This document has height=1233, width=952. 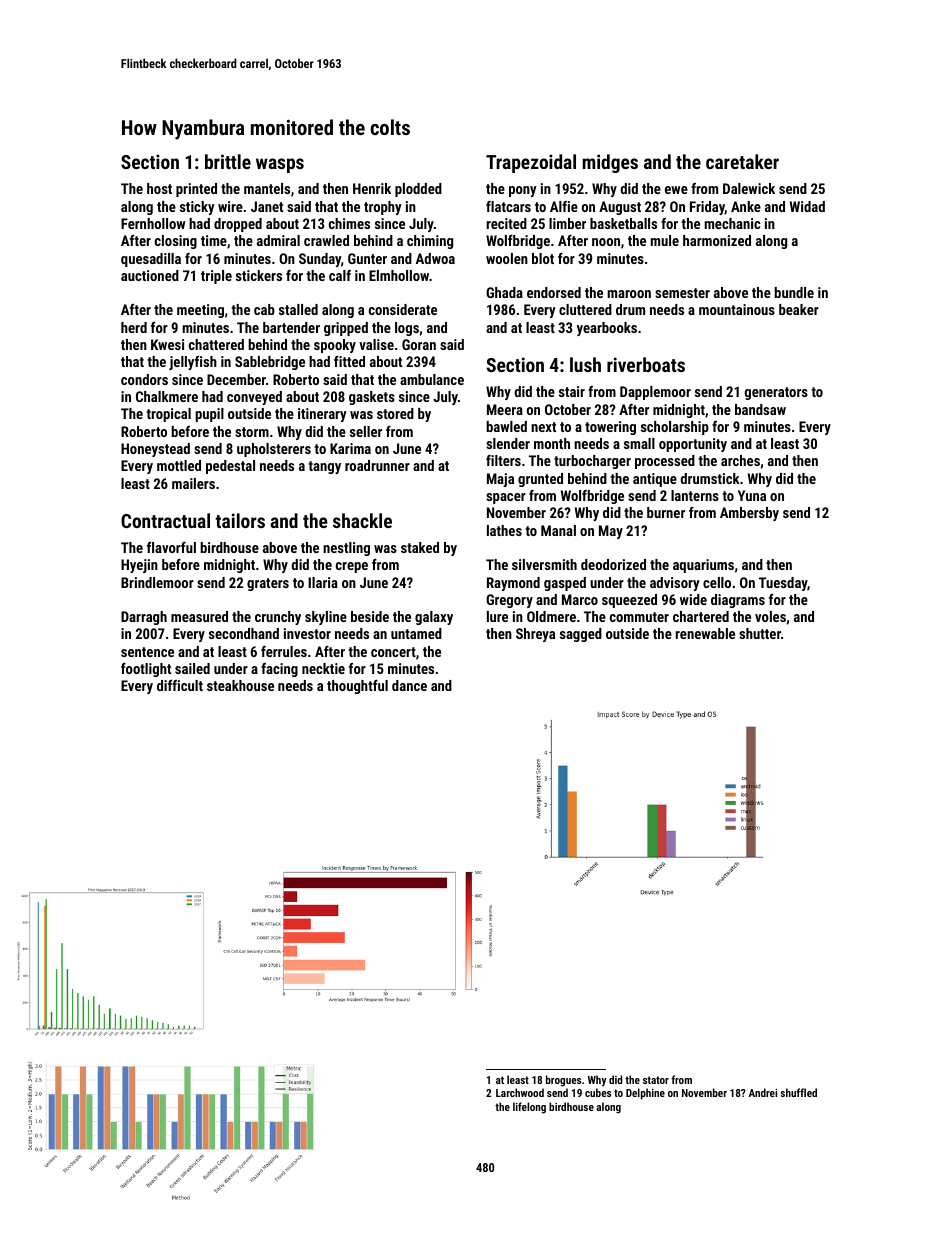 I want to click on dance, so click(x=409, y=685).
